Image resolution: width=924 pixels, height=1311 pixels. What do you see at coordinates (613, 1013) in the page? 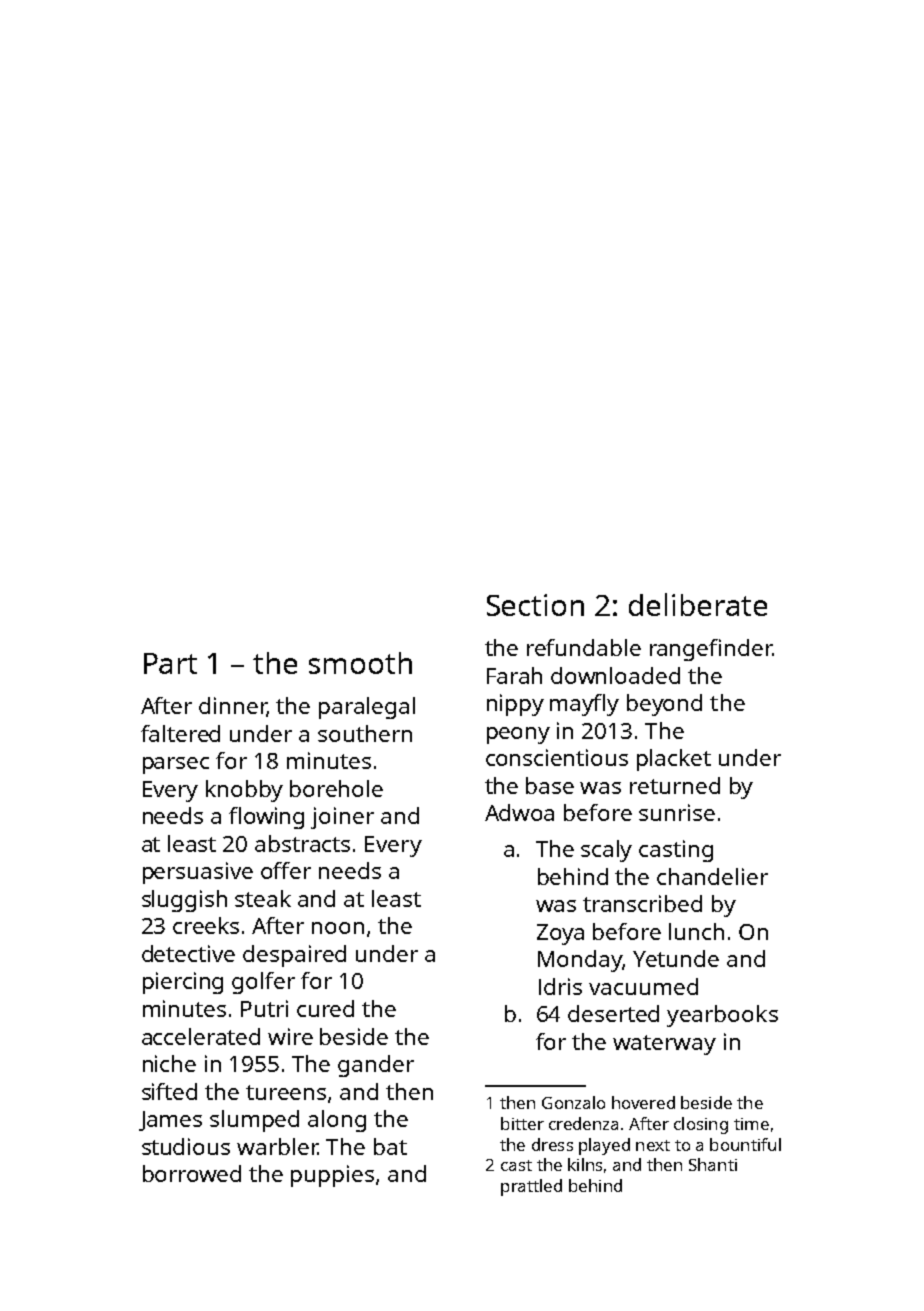
I see `deserted` at bounding box center [613, 1013].
